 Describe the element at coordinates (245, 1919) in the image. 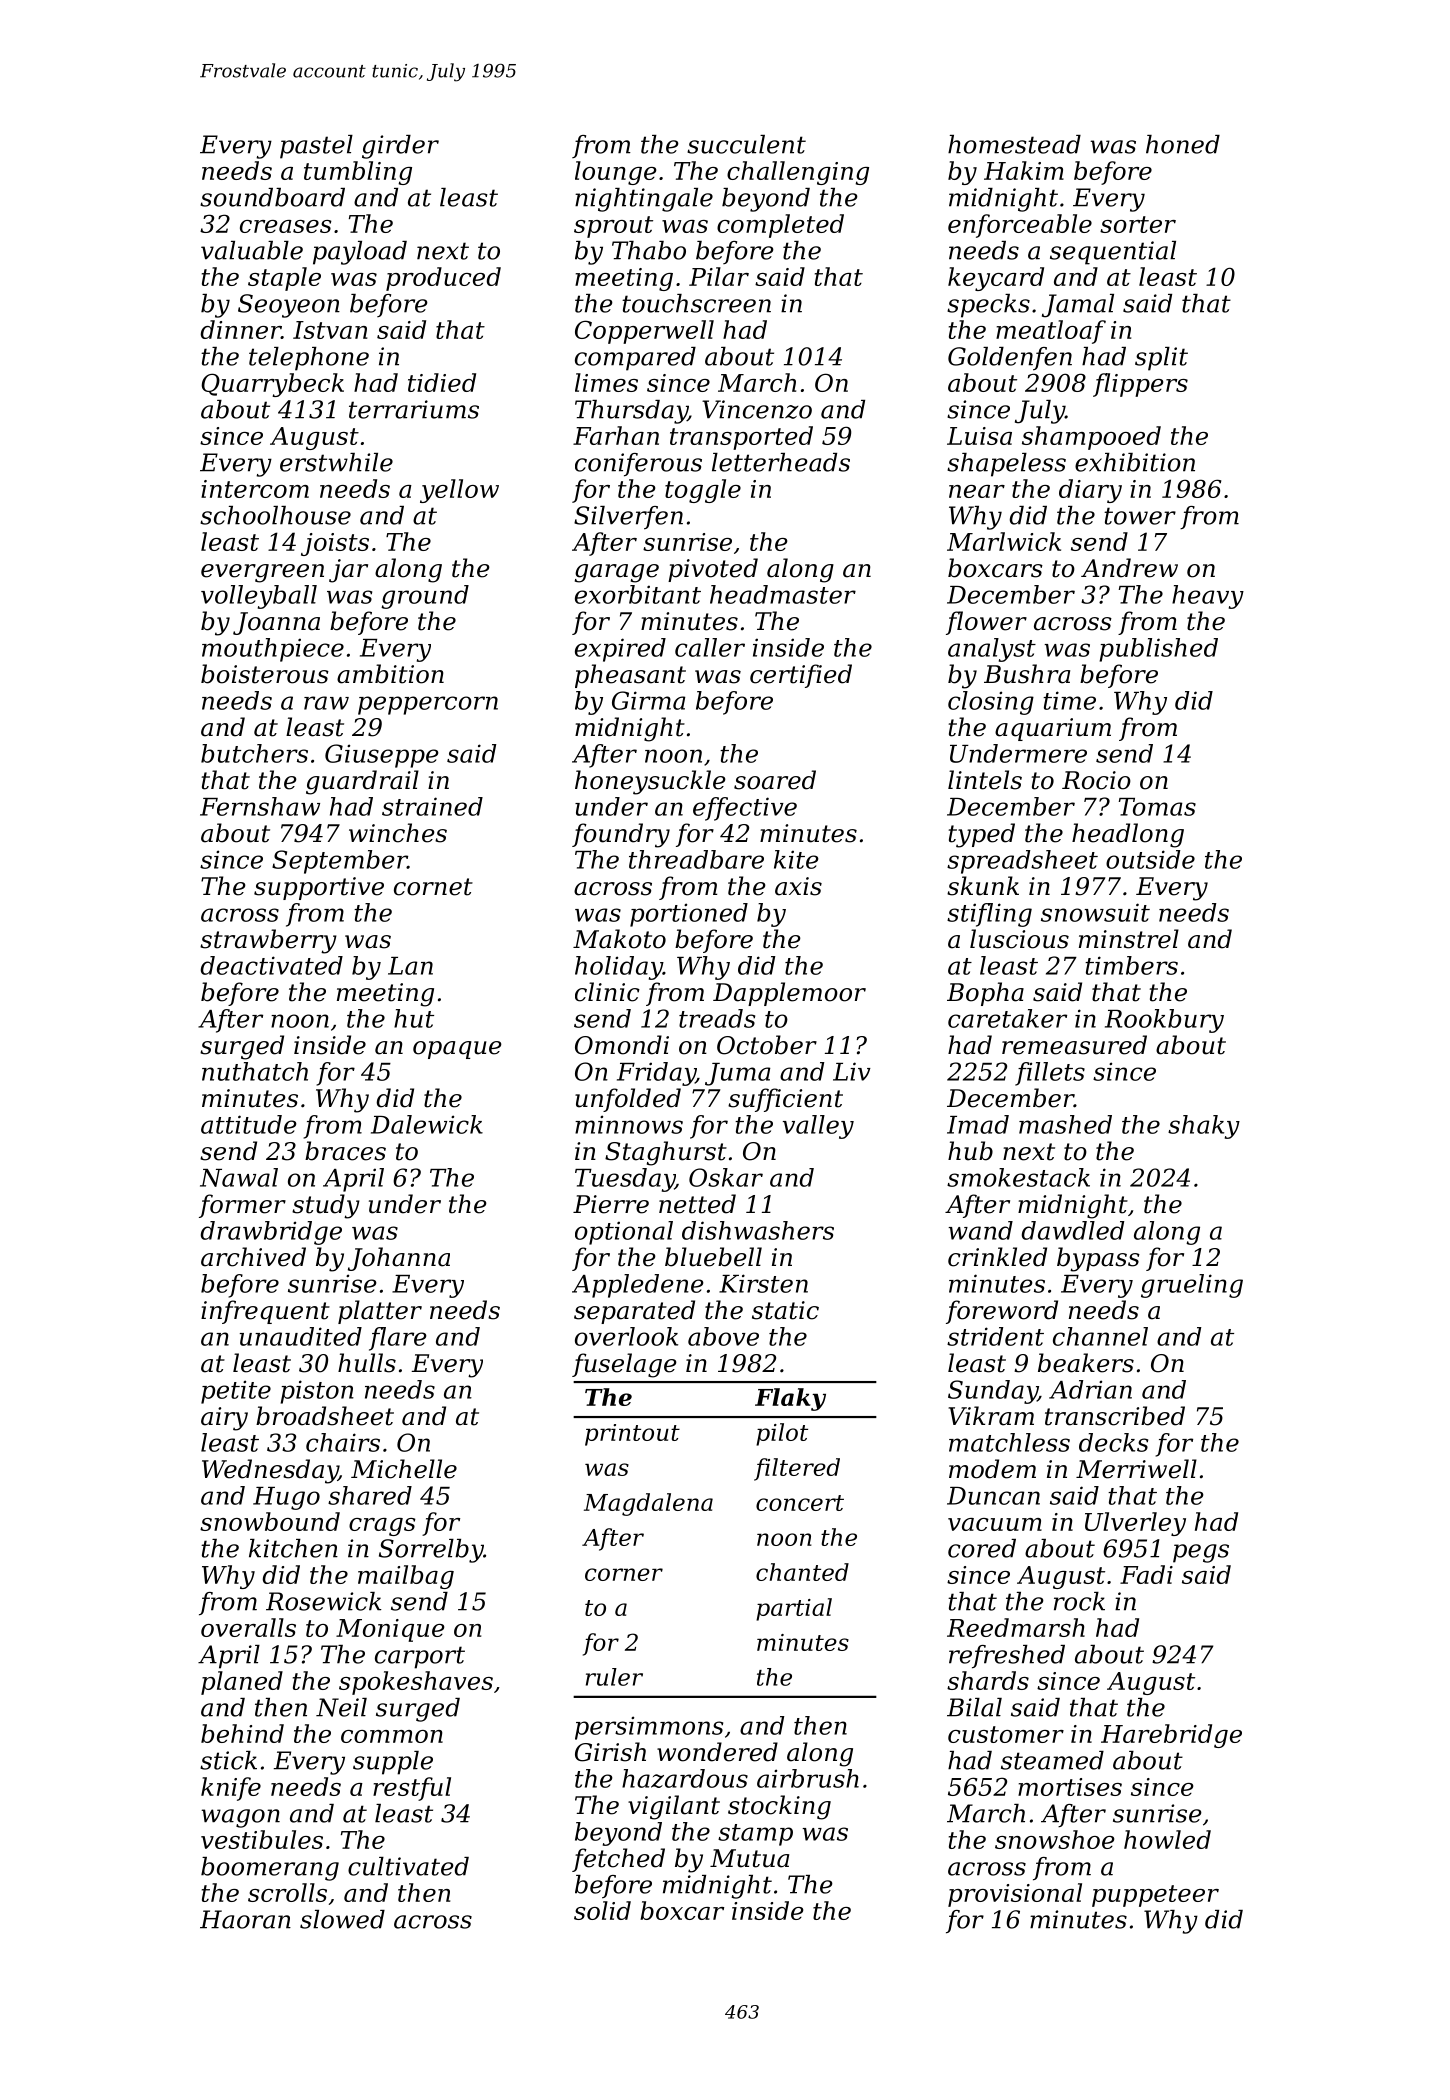

I see `Haoran` at that location.
